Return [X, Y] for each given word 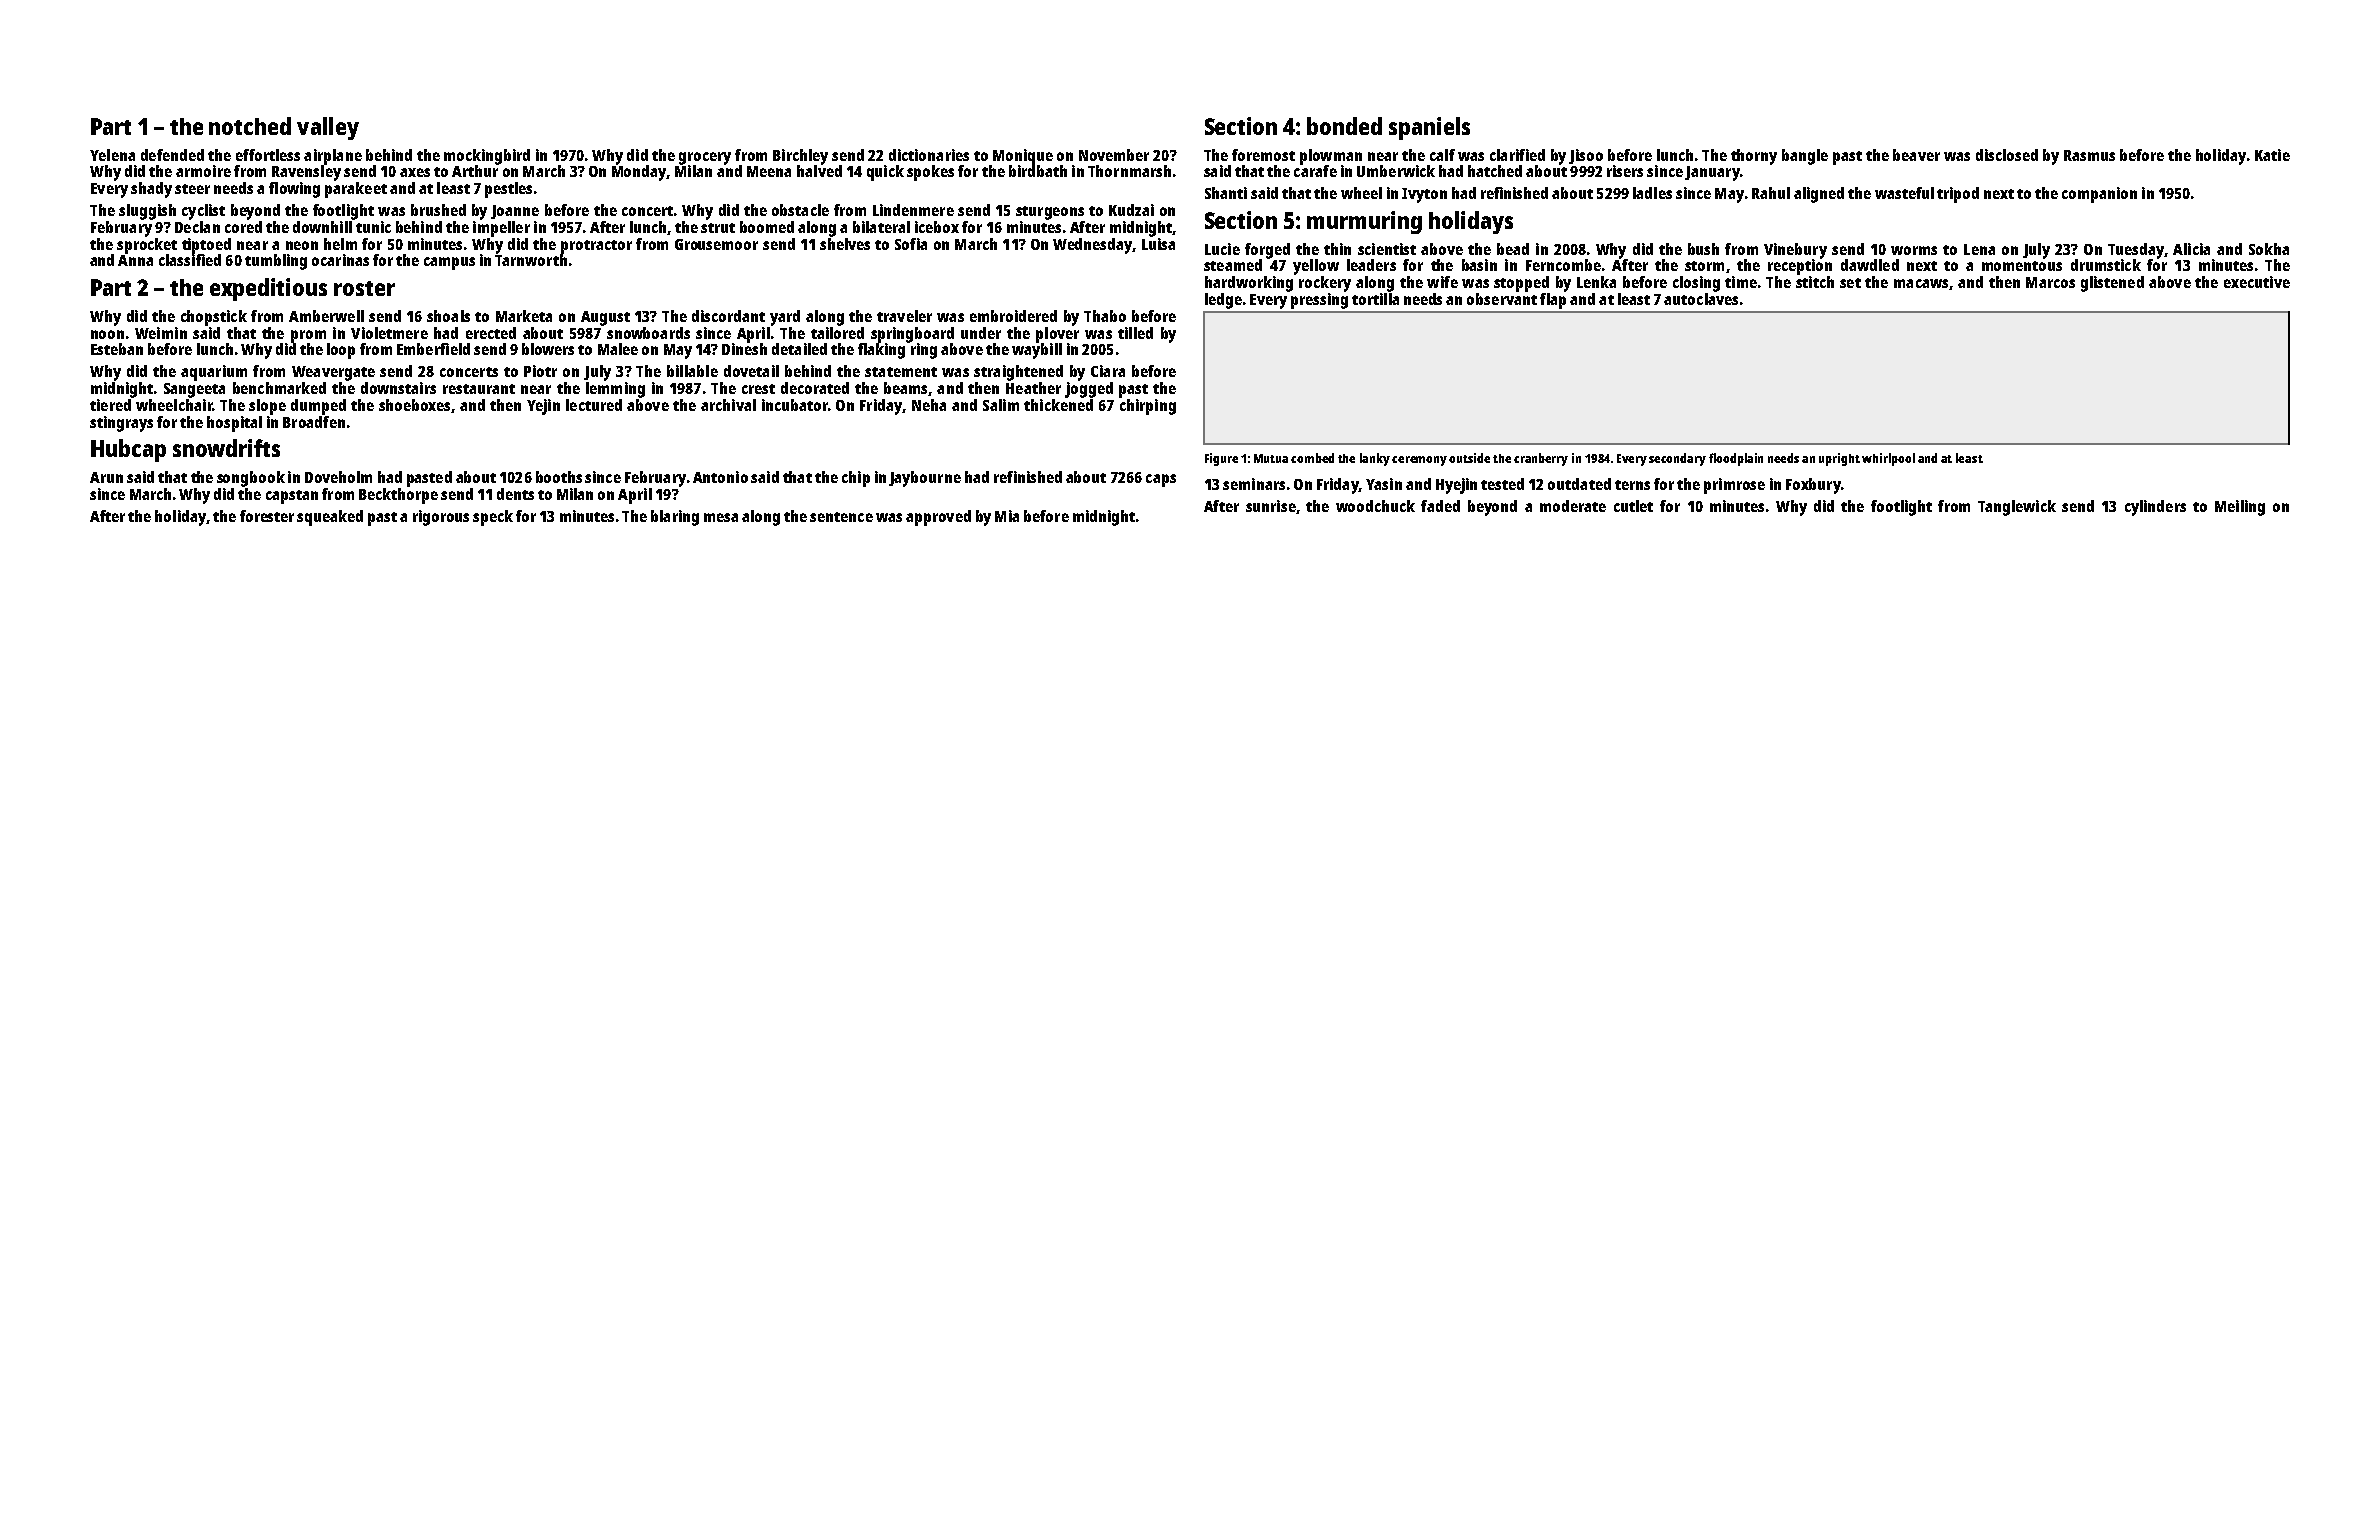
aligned [1819, 195]
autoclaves [1701, 299]
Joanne [515, 212]
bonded [1344, 126]
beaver [1916, 155]
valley [328, 128]
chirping [1148, 407]
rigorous [441, 518]
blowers [548, 349]
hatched [1495, 171]
